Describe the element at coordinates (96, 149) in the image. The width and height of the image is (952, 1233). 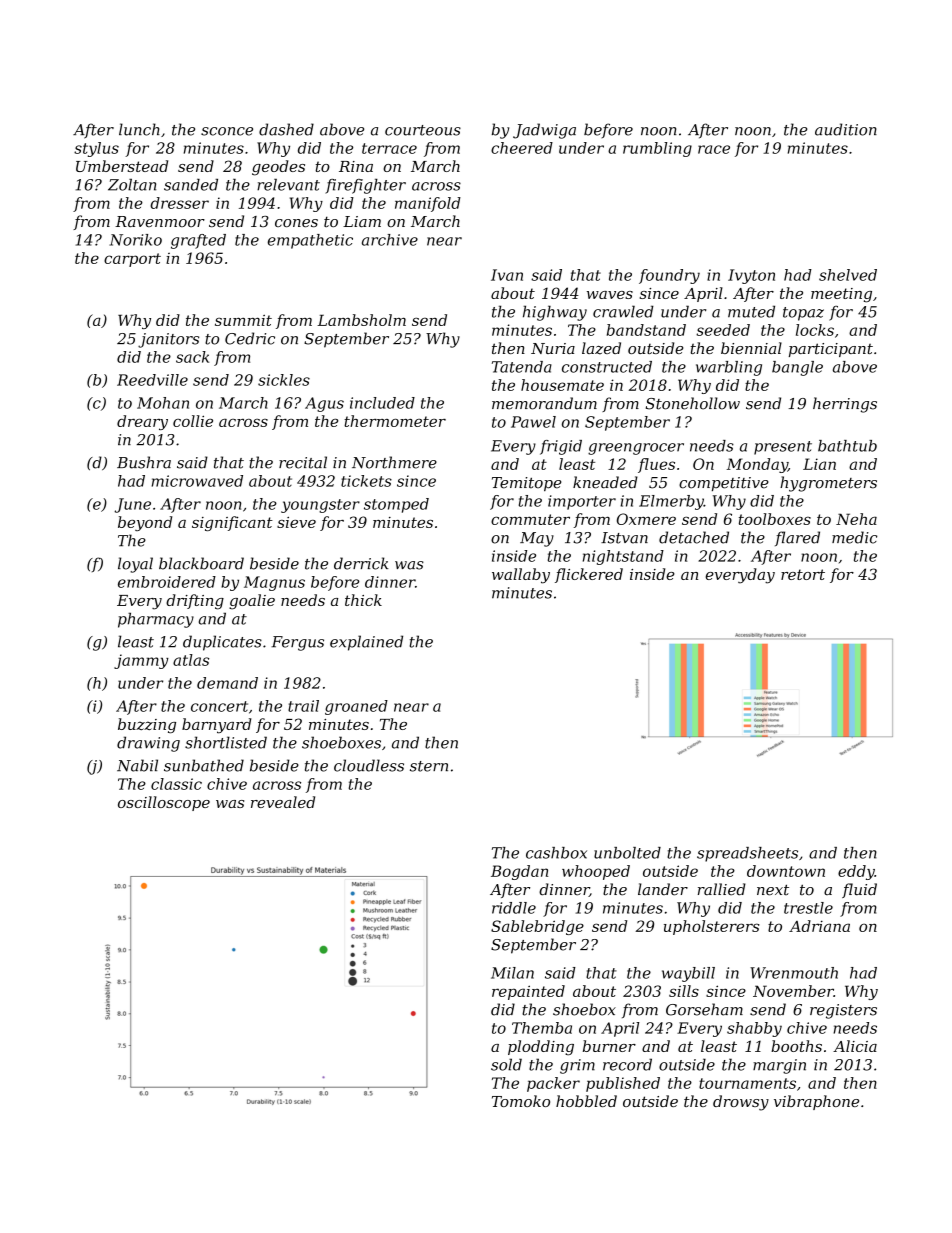
I see `stylus` at that location.
